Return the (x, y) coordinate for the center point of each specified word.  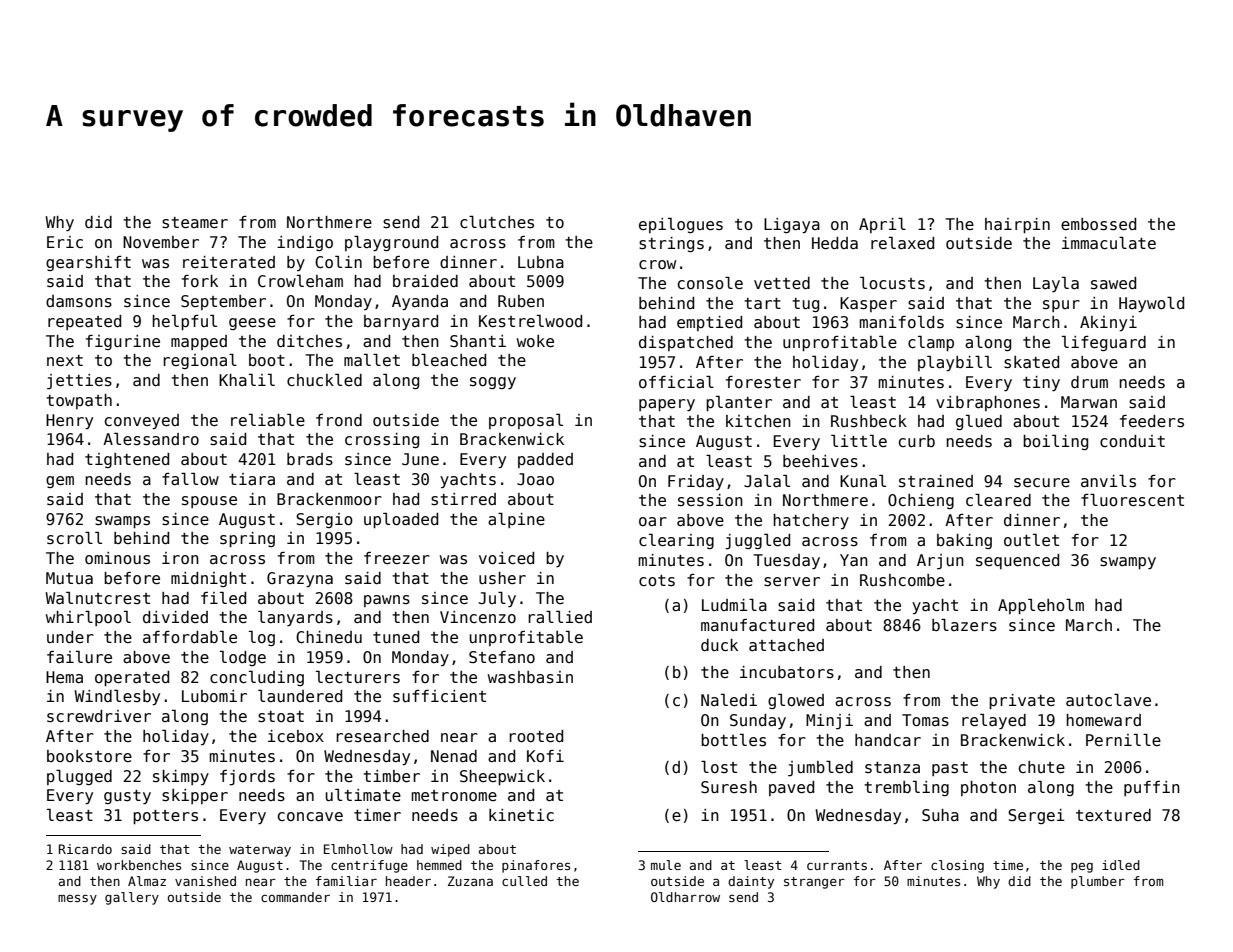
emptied (709, 323)
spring (247, 539)
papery (667, 405)
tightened (127, 460)
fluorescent (1132, 500)
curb (917, 441)
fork (200, 281)
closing (957, 866)
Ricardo (85, 849)
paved (791, 788)
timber (391, 776)
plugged (79, 777)
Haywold (1151, 304)
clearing (676, 541)
